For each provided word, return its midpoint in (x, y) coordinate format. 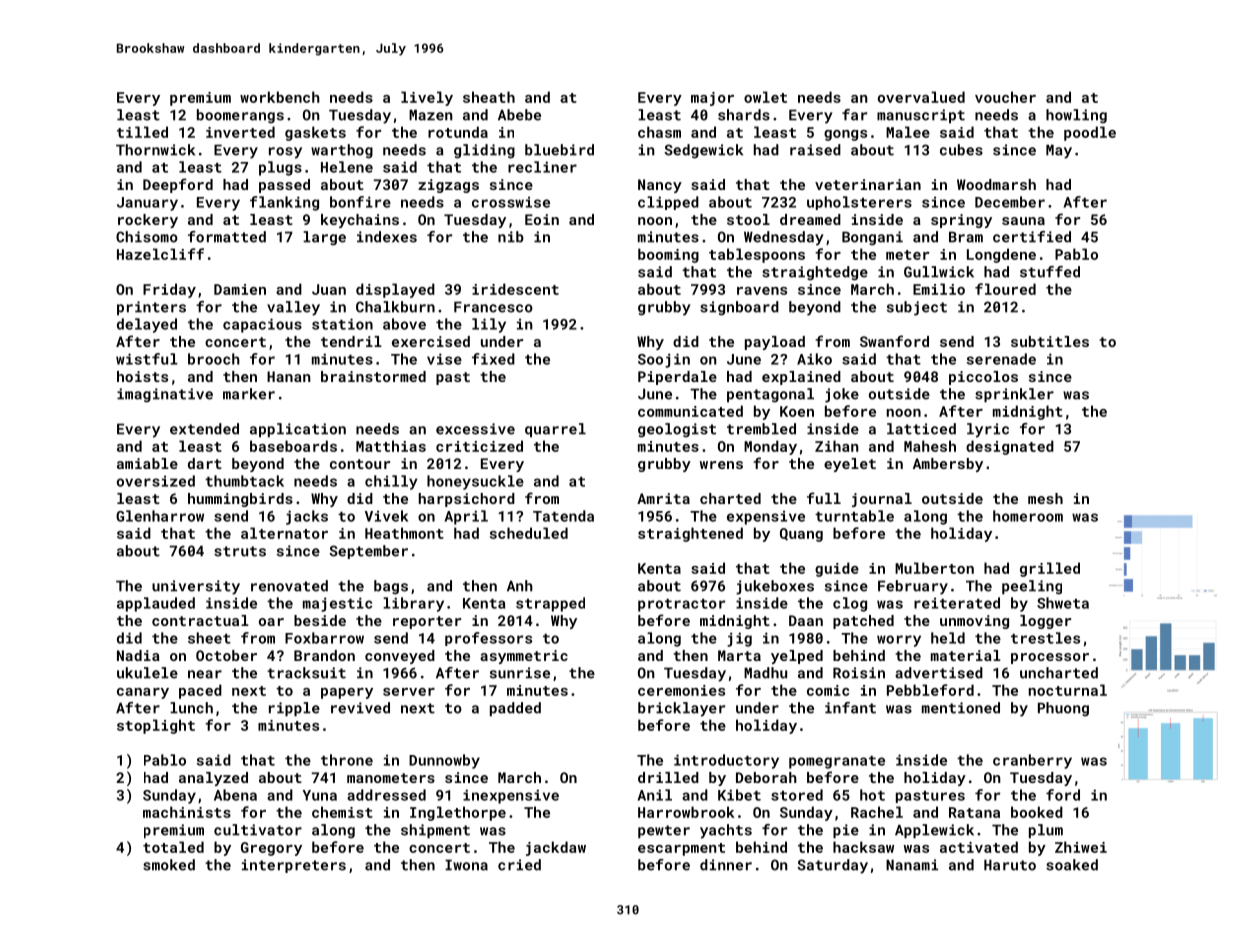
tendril (351, 341)
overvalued (921, 97)
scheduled (529, 533)
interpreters (294, 866)
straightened (690, 534)
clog (850, 604)
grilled (1050, 569)
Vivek (386, 516)
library (413, 604)
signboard (739, 308)
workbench (280, 97)
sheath (489, 97)
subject (917, 308)
